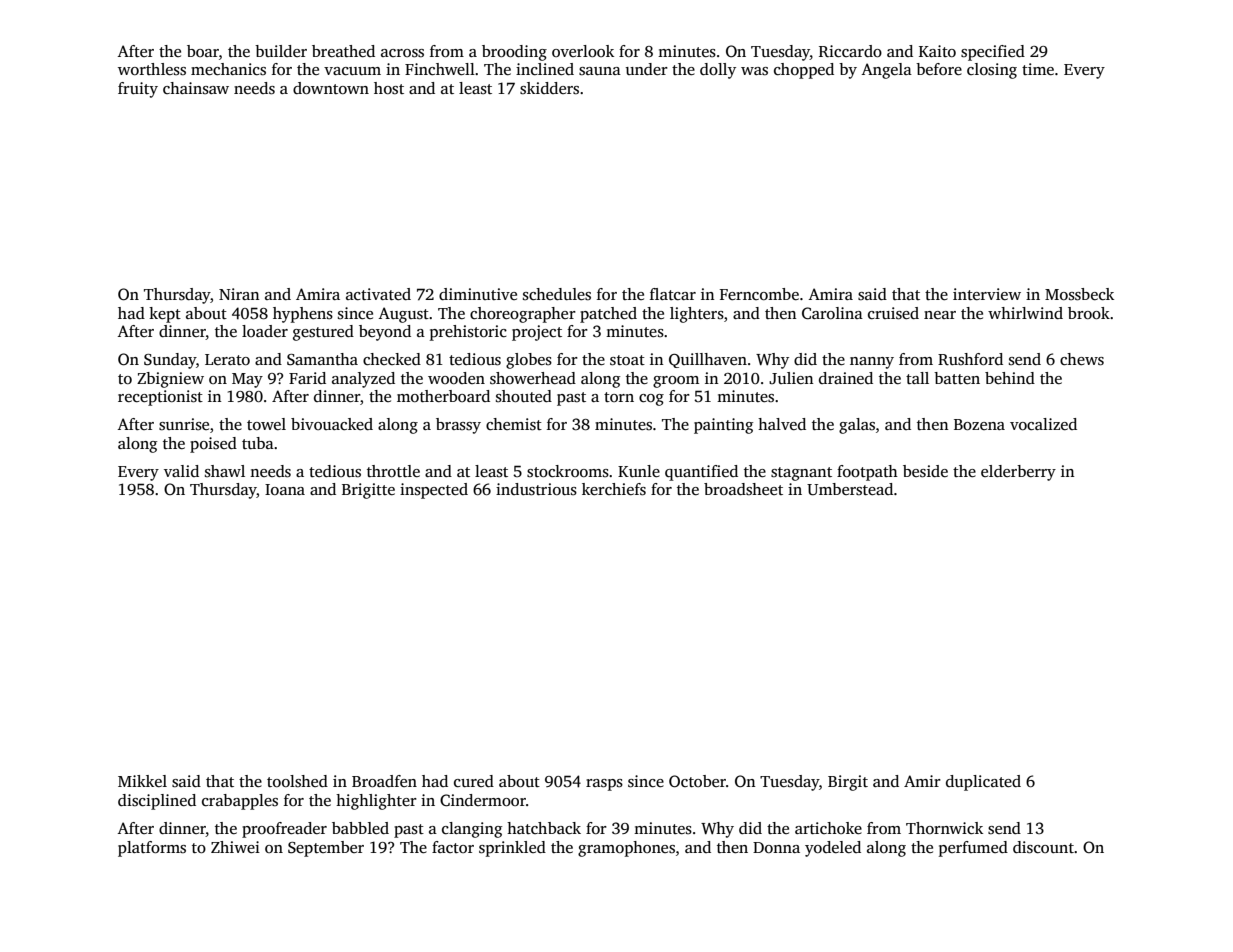  I want to click on discount, so click(1043, 847).
